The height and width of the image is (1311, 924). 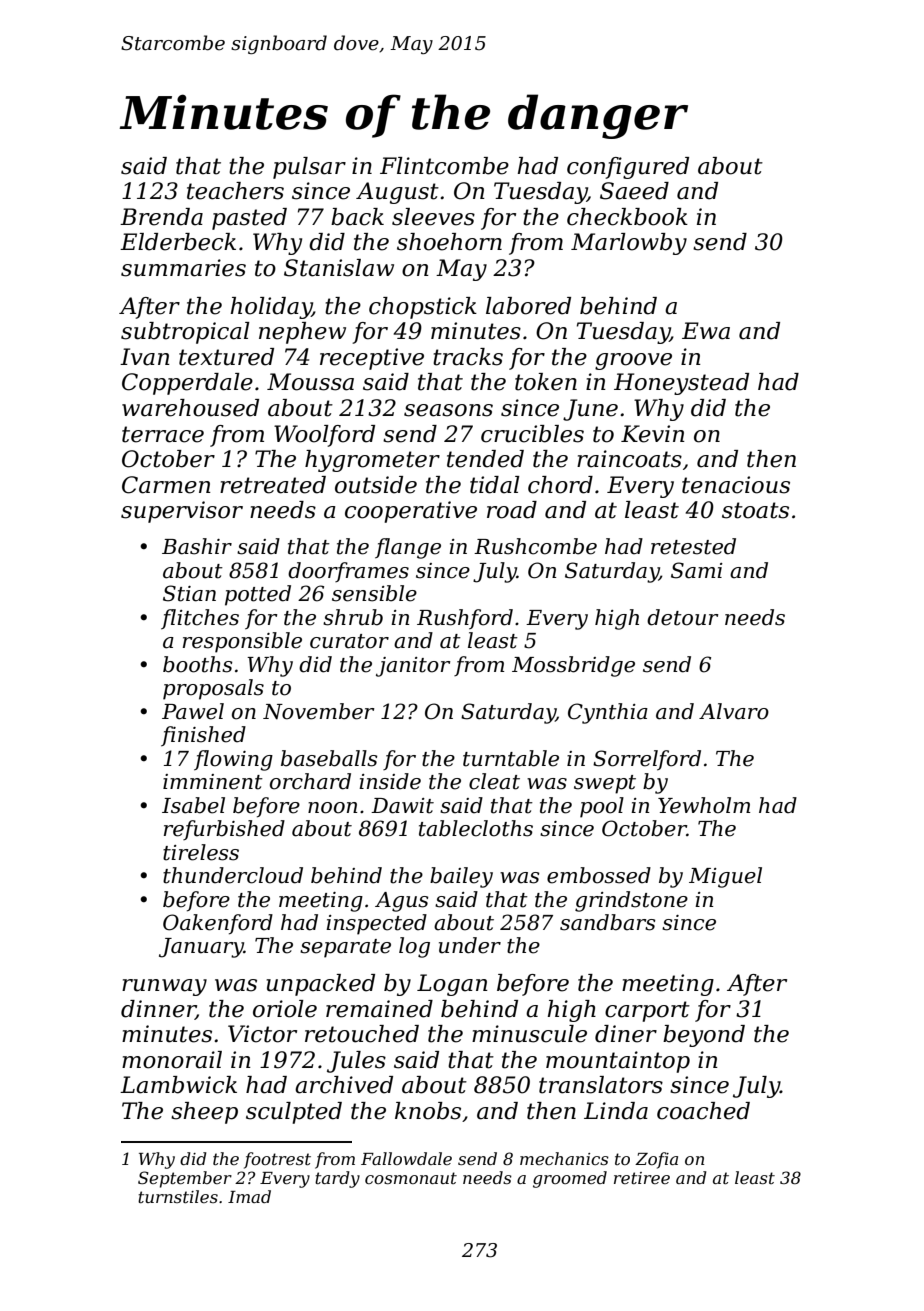 I want to click on Saeed, so click(x=634, y=191).
